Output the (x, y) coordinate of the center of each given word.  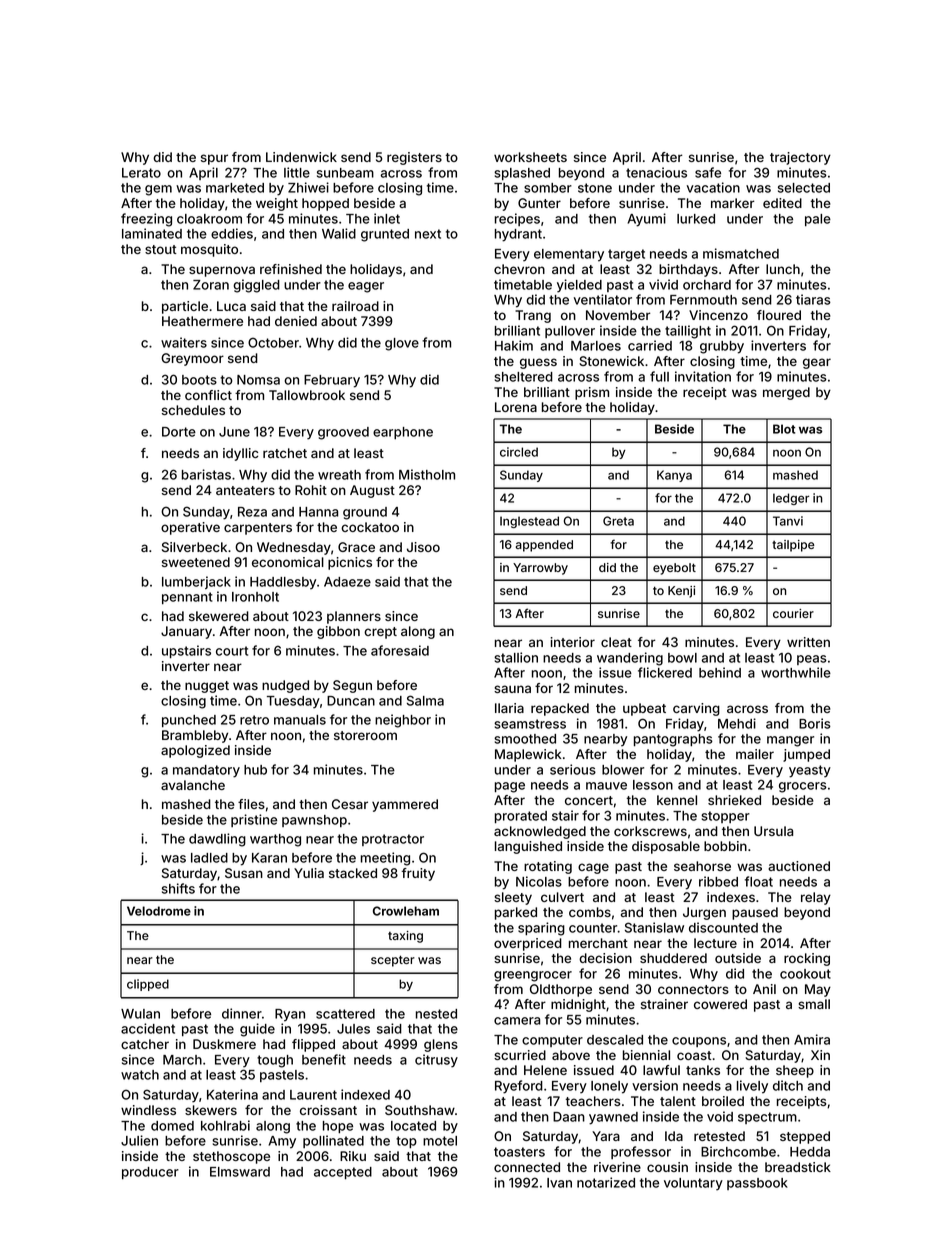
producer (150, 1173)
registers (414, 158)
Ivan (559, 1183)
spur (214, 159)
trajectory (800, 158)
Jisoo (423, 547)
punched (189, 721)
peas (812, 660)
